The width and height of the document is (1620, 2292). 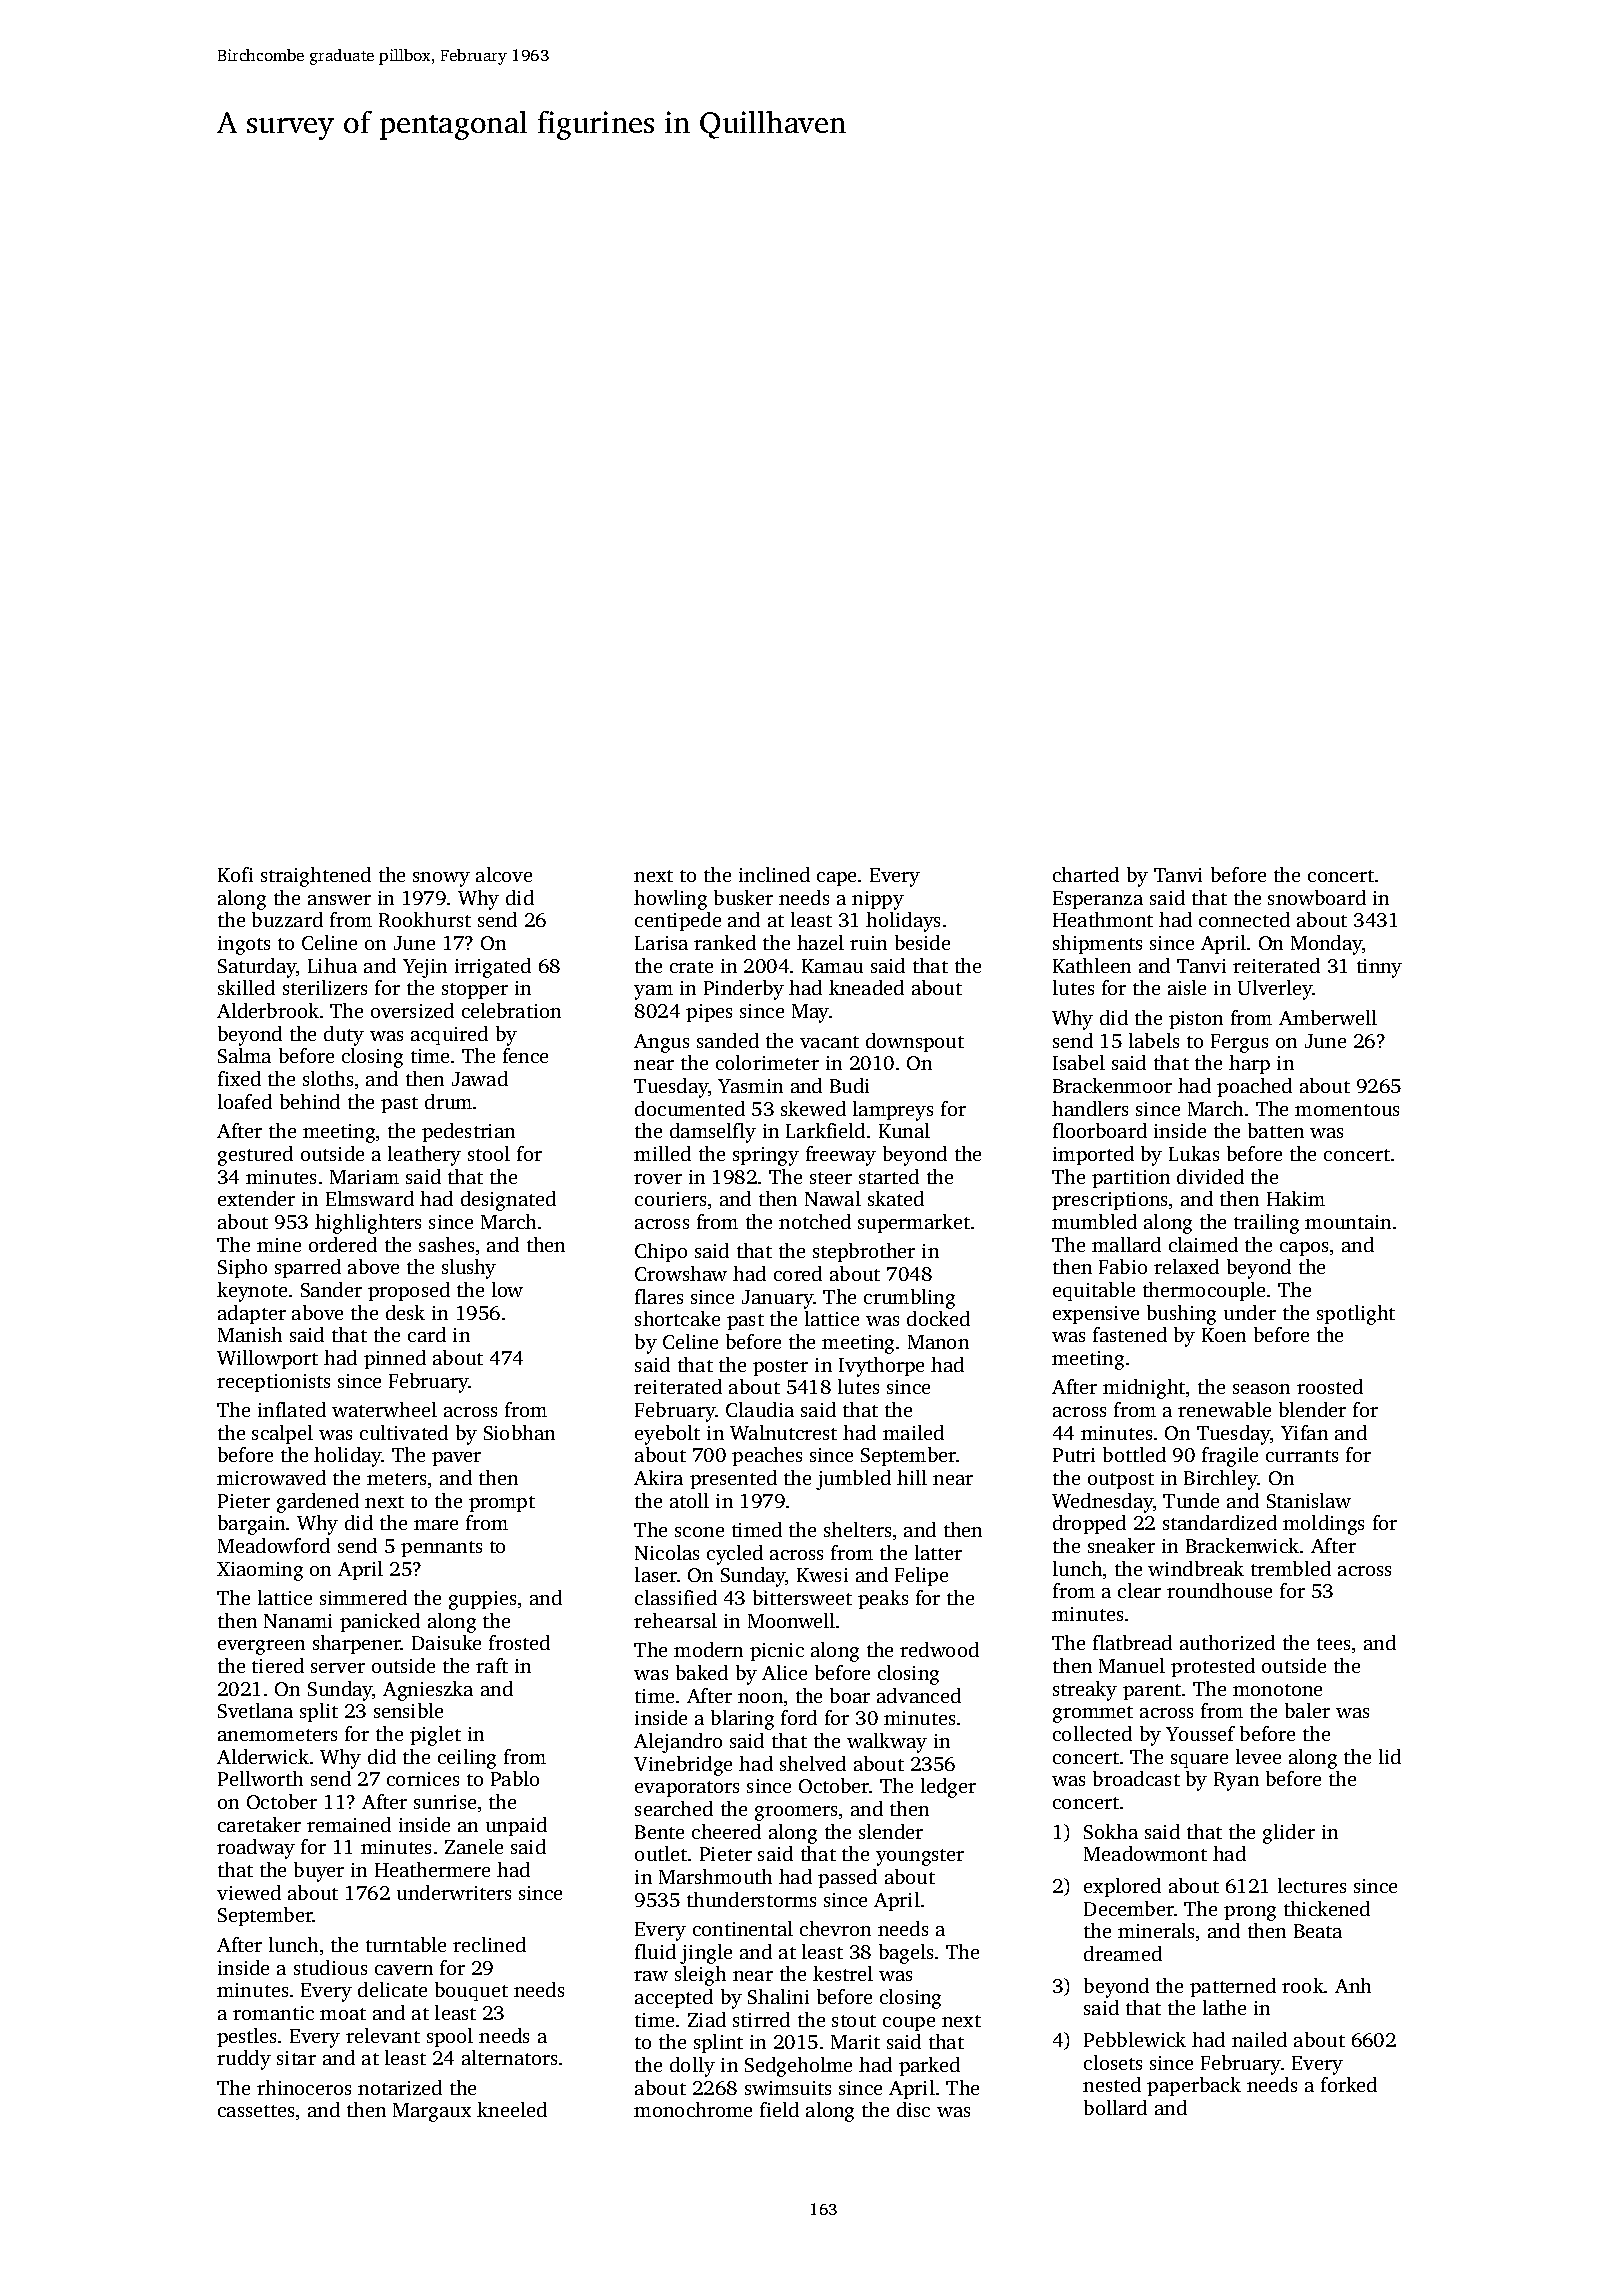 I want to click on Pebblewick, so click(x=1135, y=2039).
